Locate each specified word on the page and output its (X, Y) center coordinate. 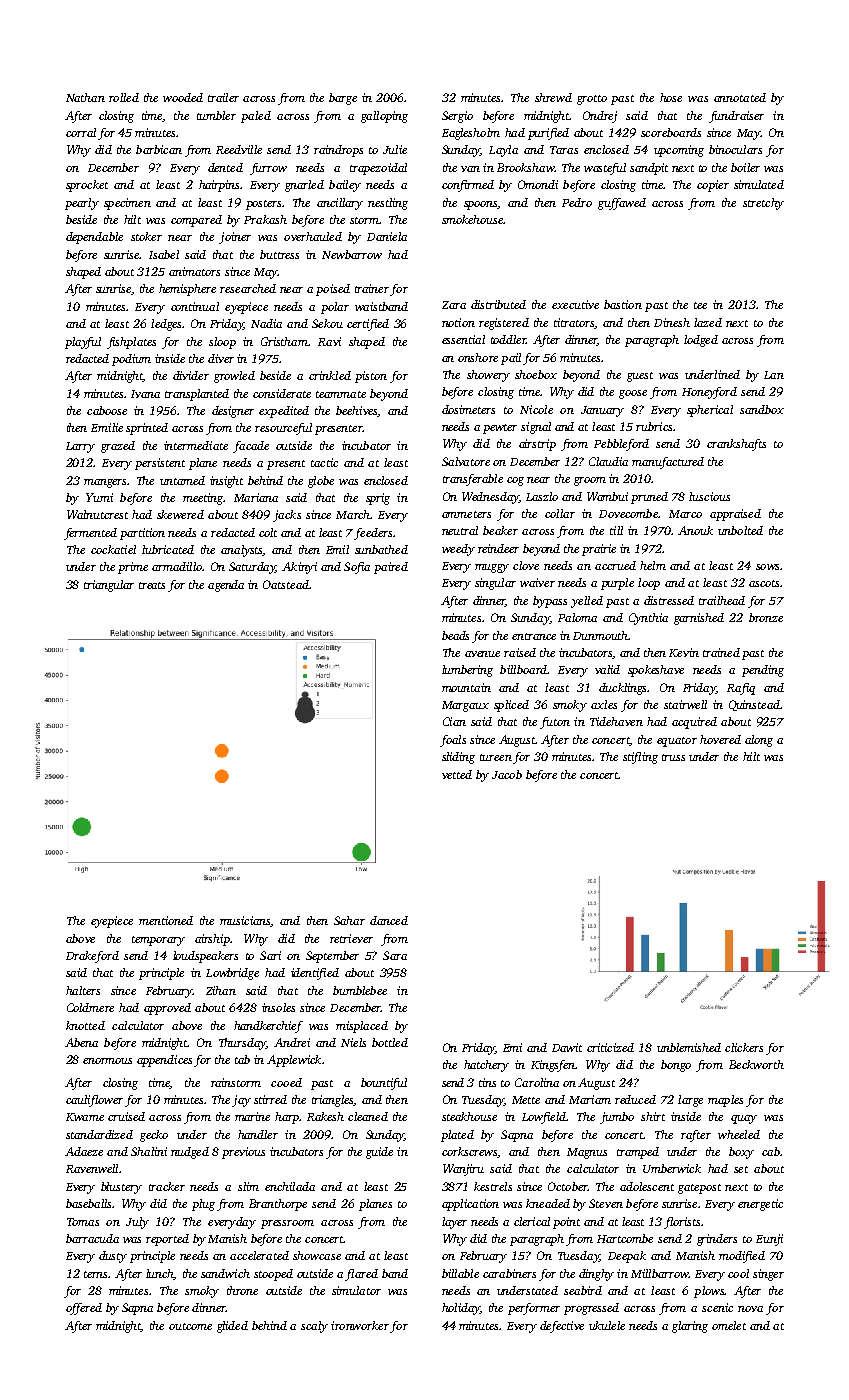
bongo (676, 1066)
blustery (121, 1188)
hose (671, 97)
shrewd (553, 97)
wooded (183, 97)
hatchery (486, 1066)
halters (83, 990)
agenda (226, 586)
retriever (351, 938)
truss (673, 757)
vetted (457, 774)
